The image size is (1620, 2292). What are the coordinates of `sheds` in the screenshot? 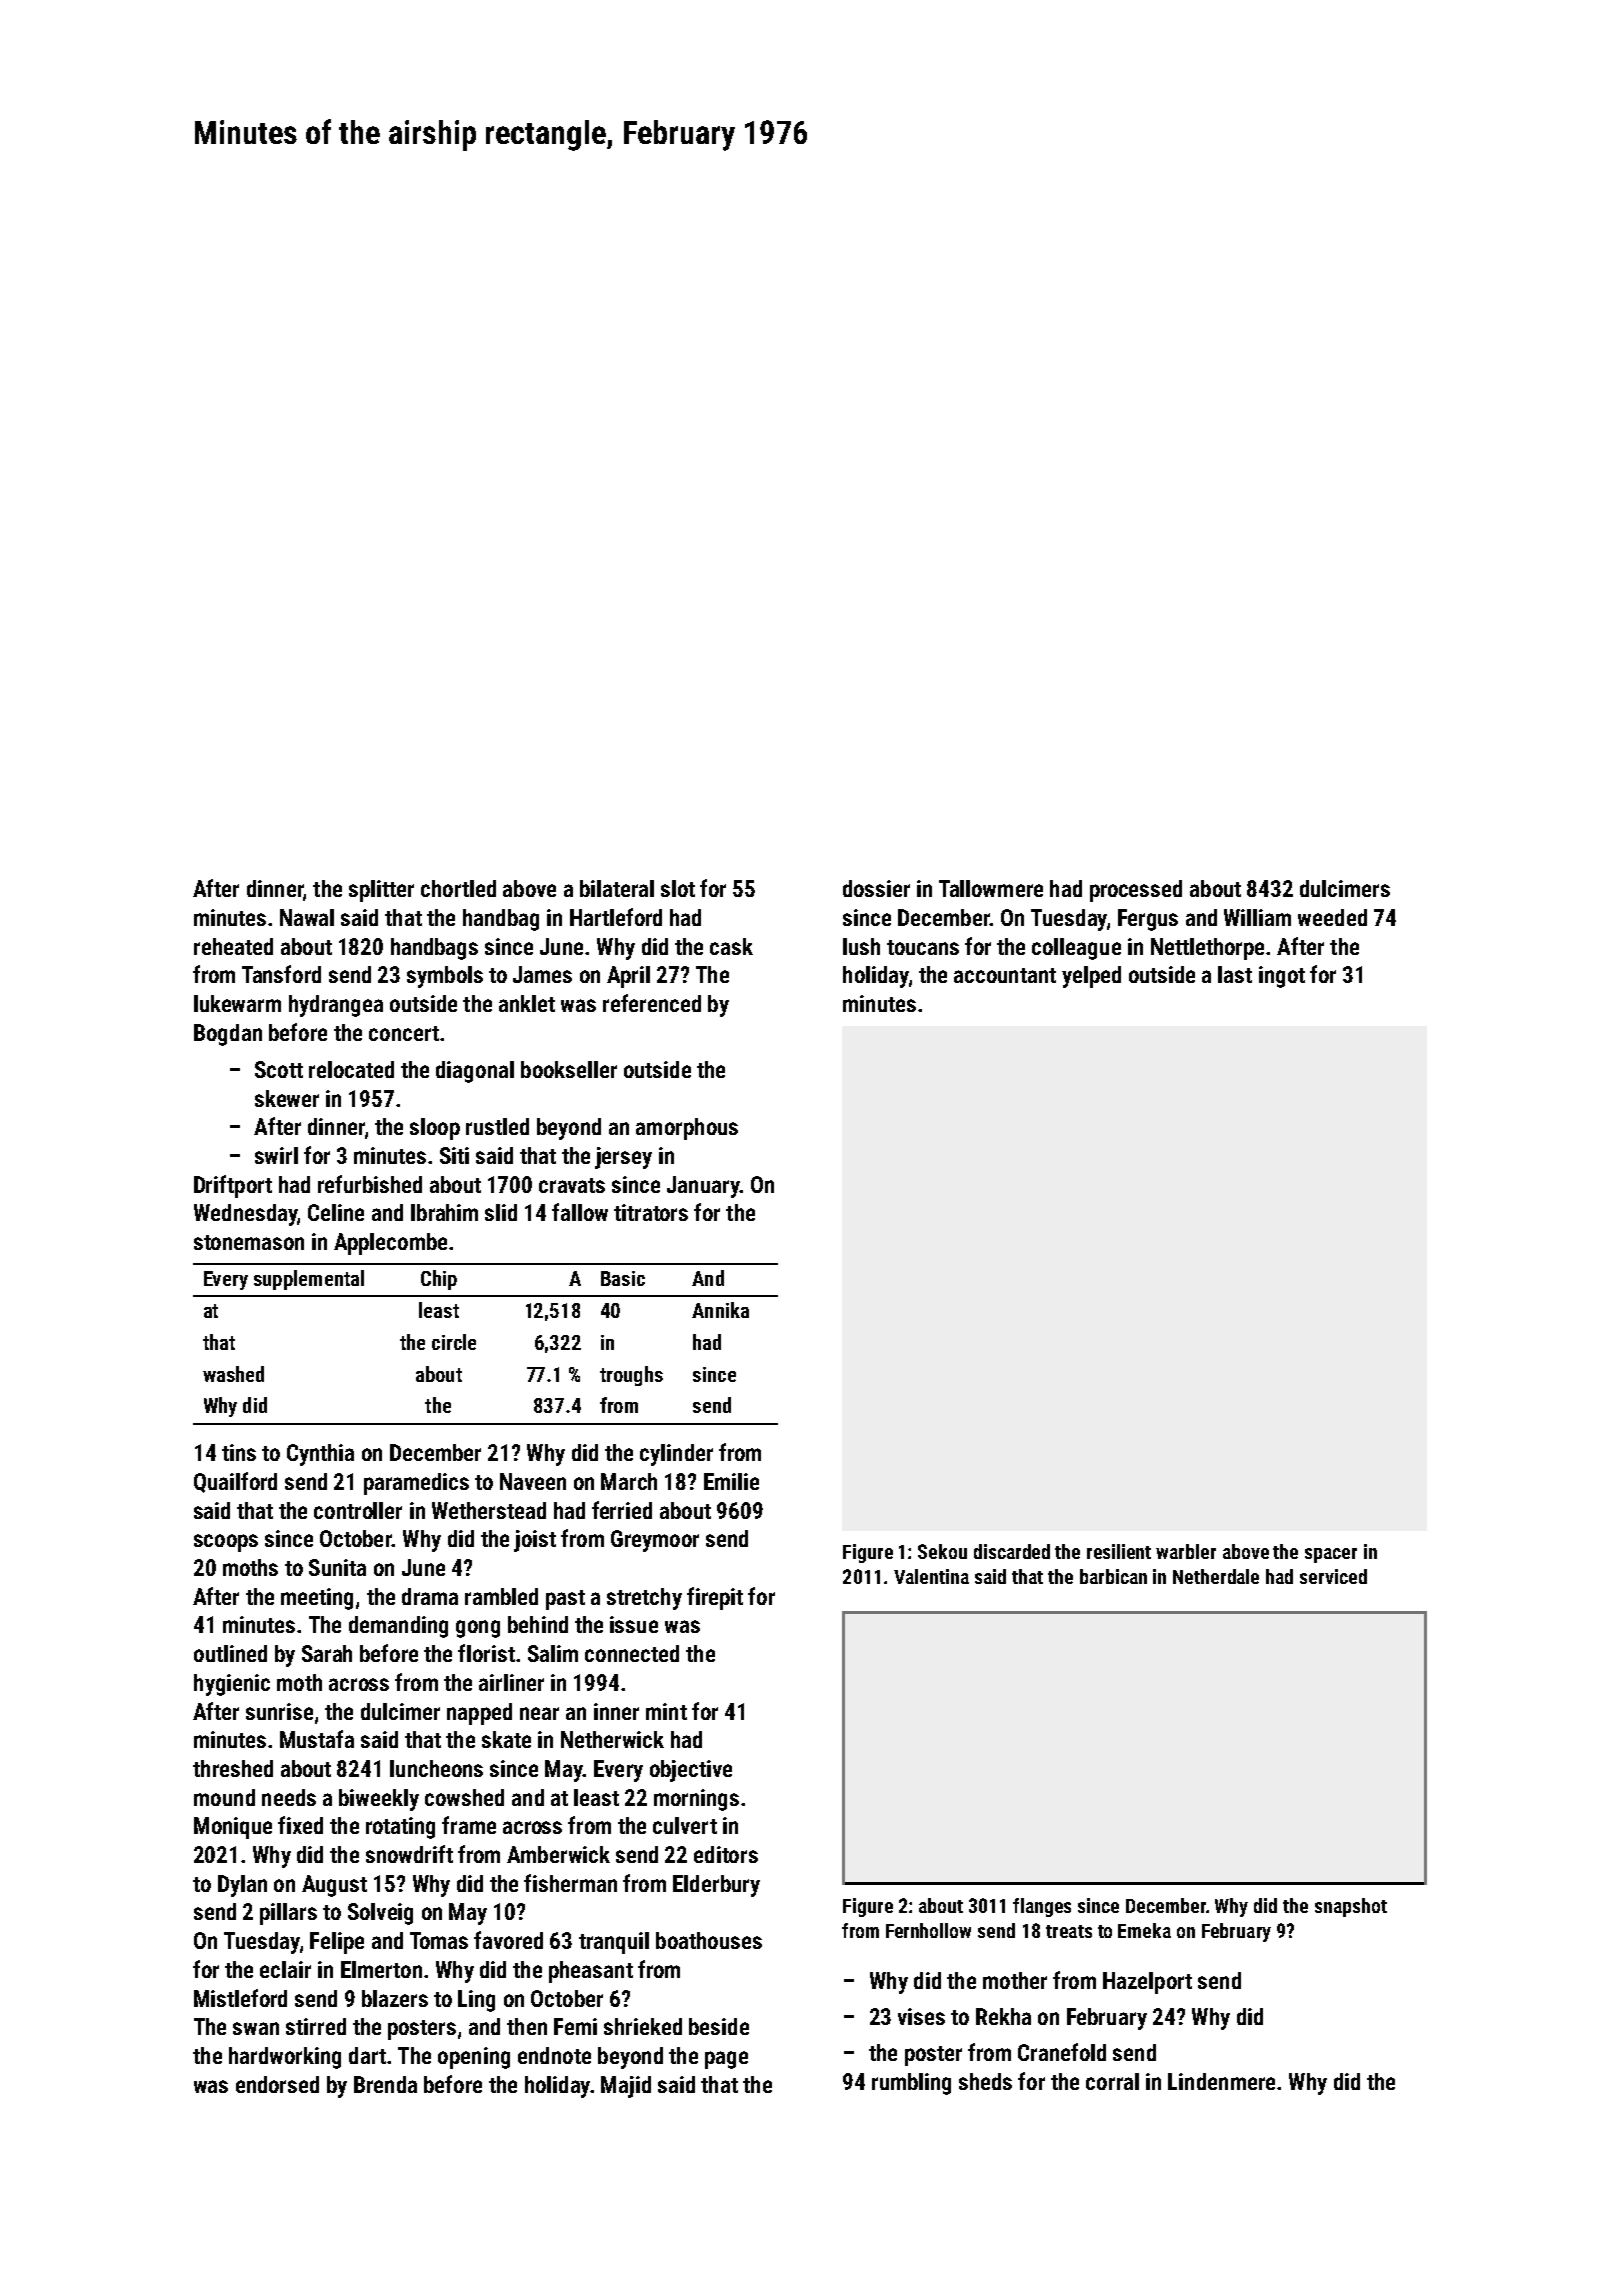 It's located at (985, 2081).
